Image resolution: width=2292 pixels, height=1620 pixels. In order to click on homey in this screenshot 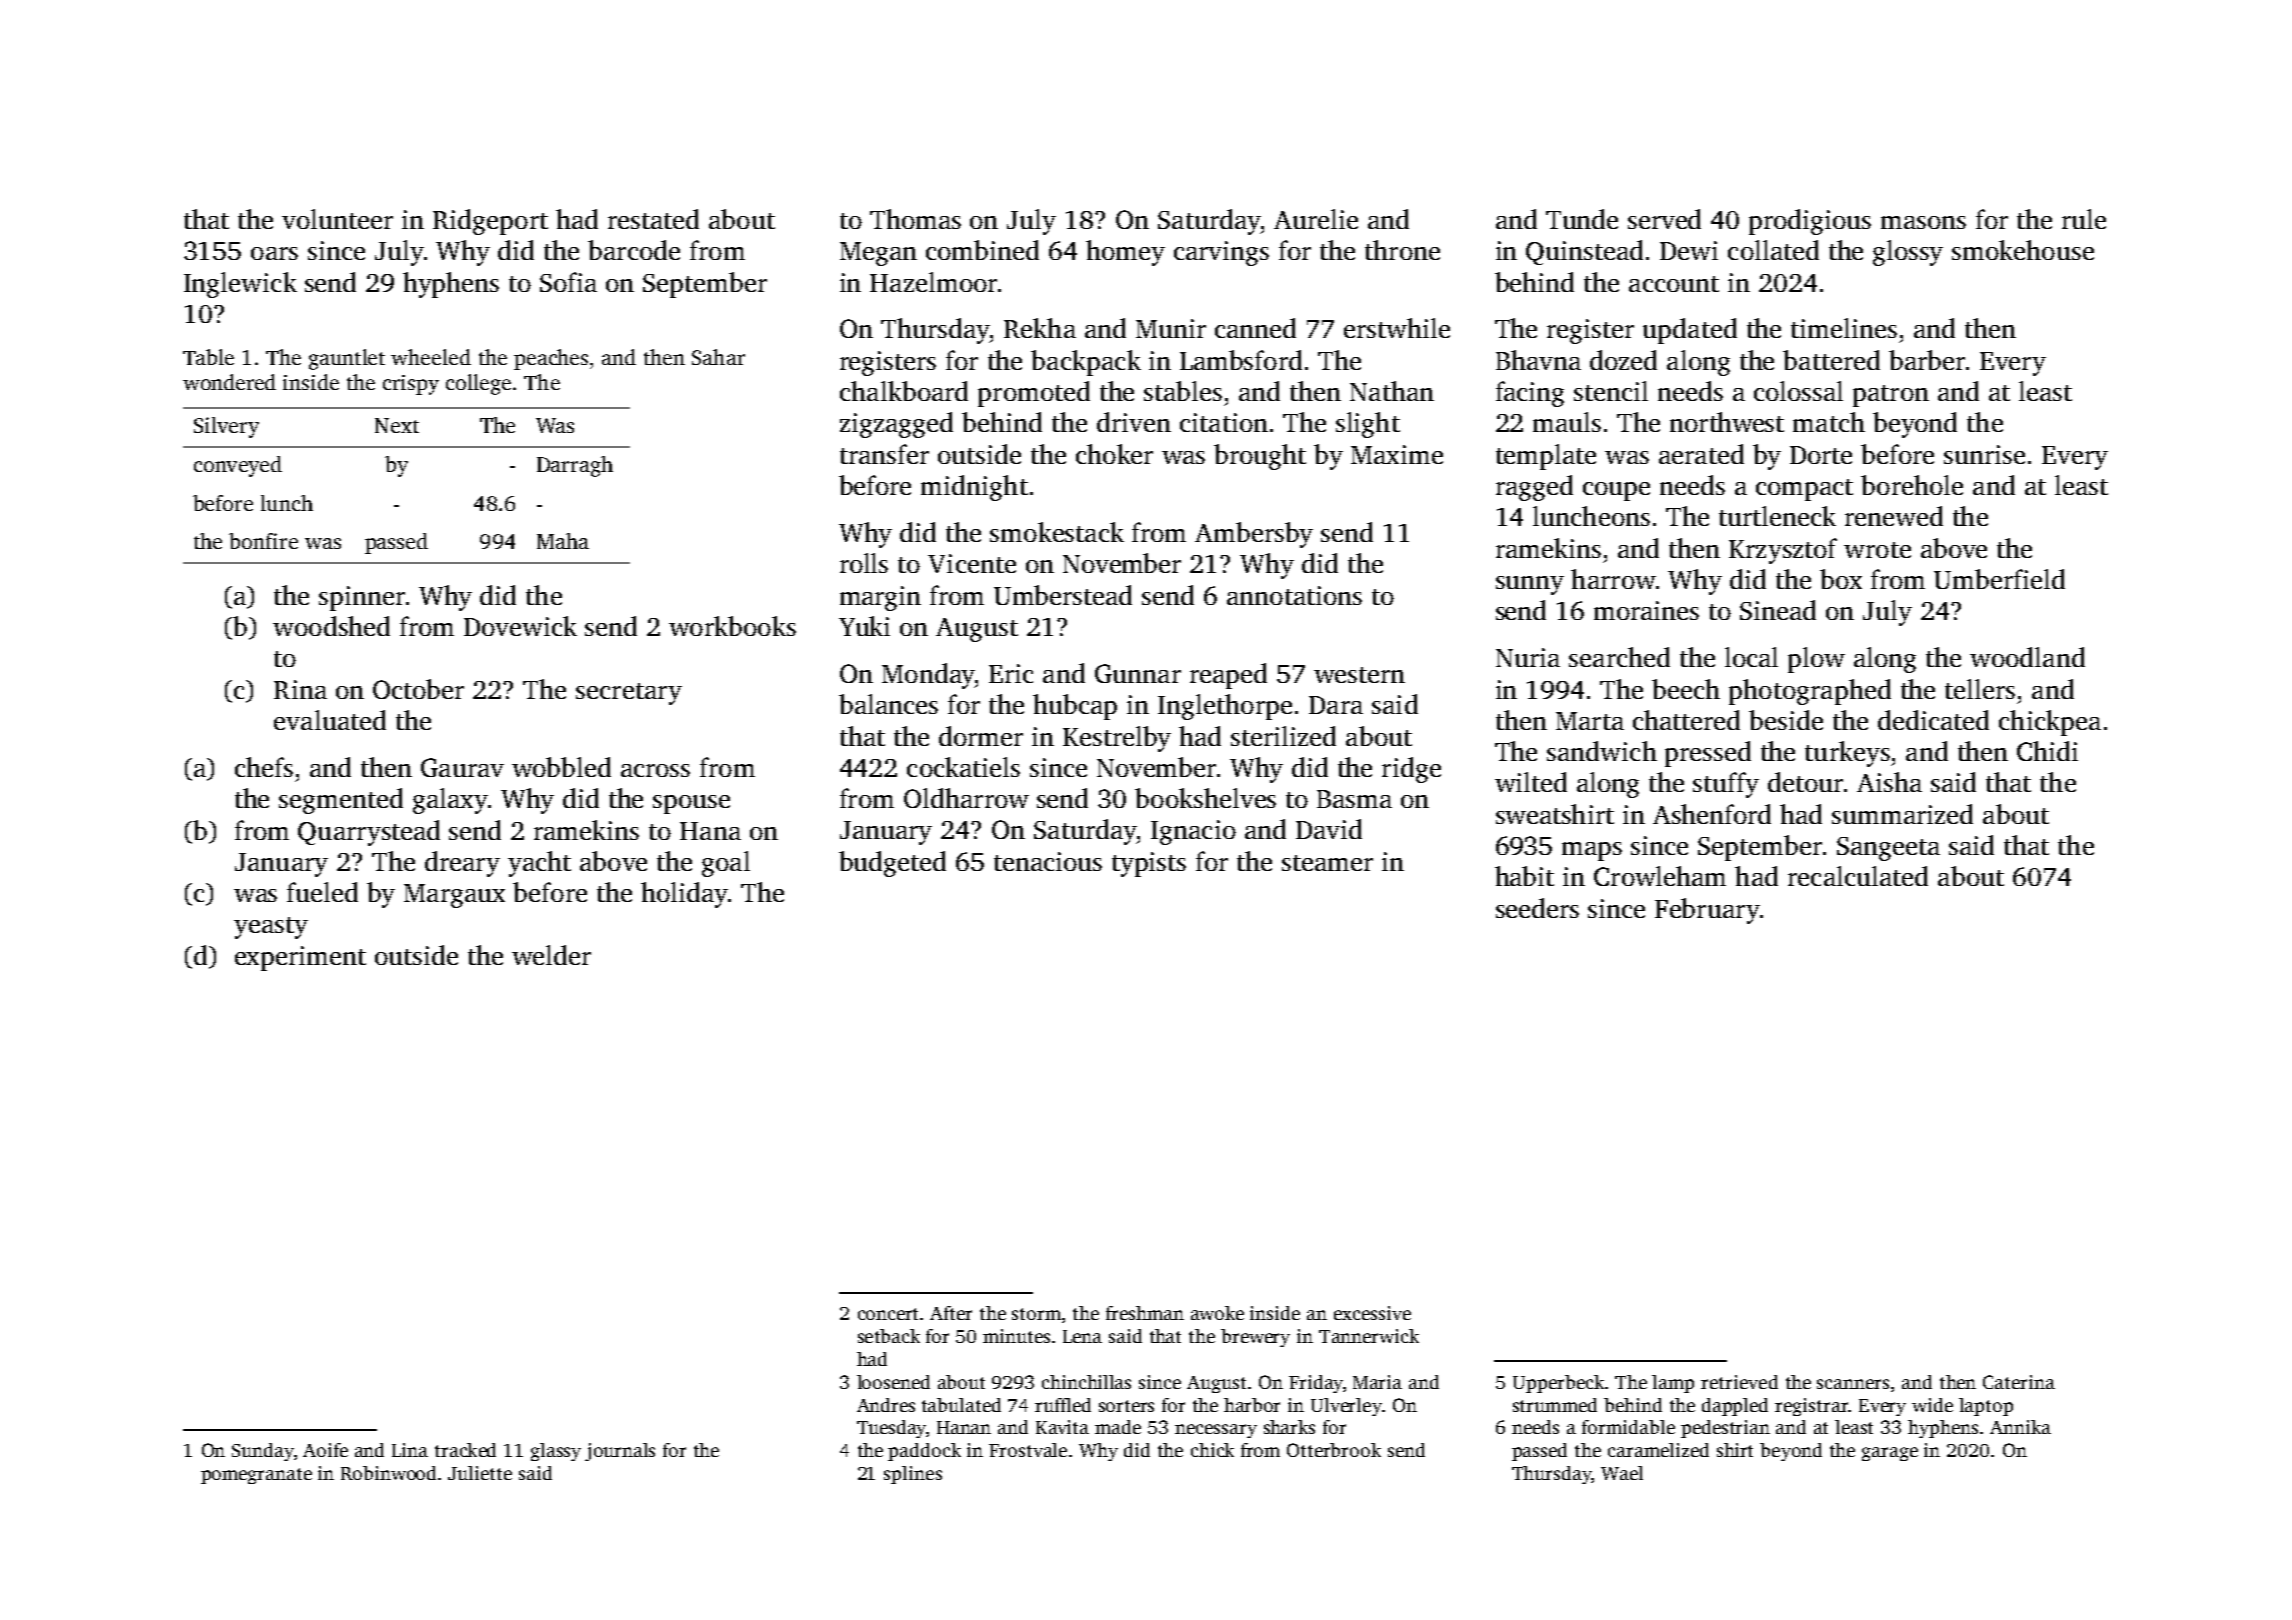, I will do `click(1125, 253)`.
